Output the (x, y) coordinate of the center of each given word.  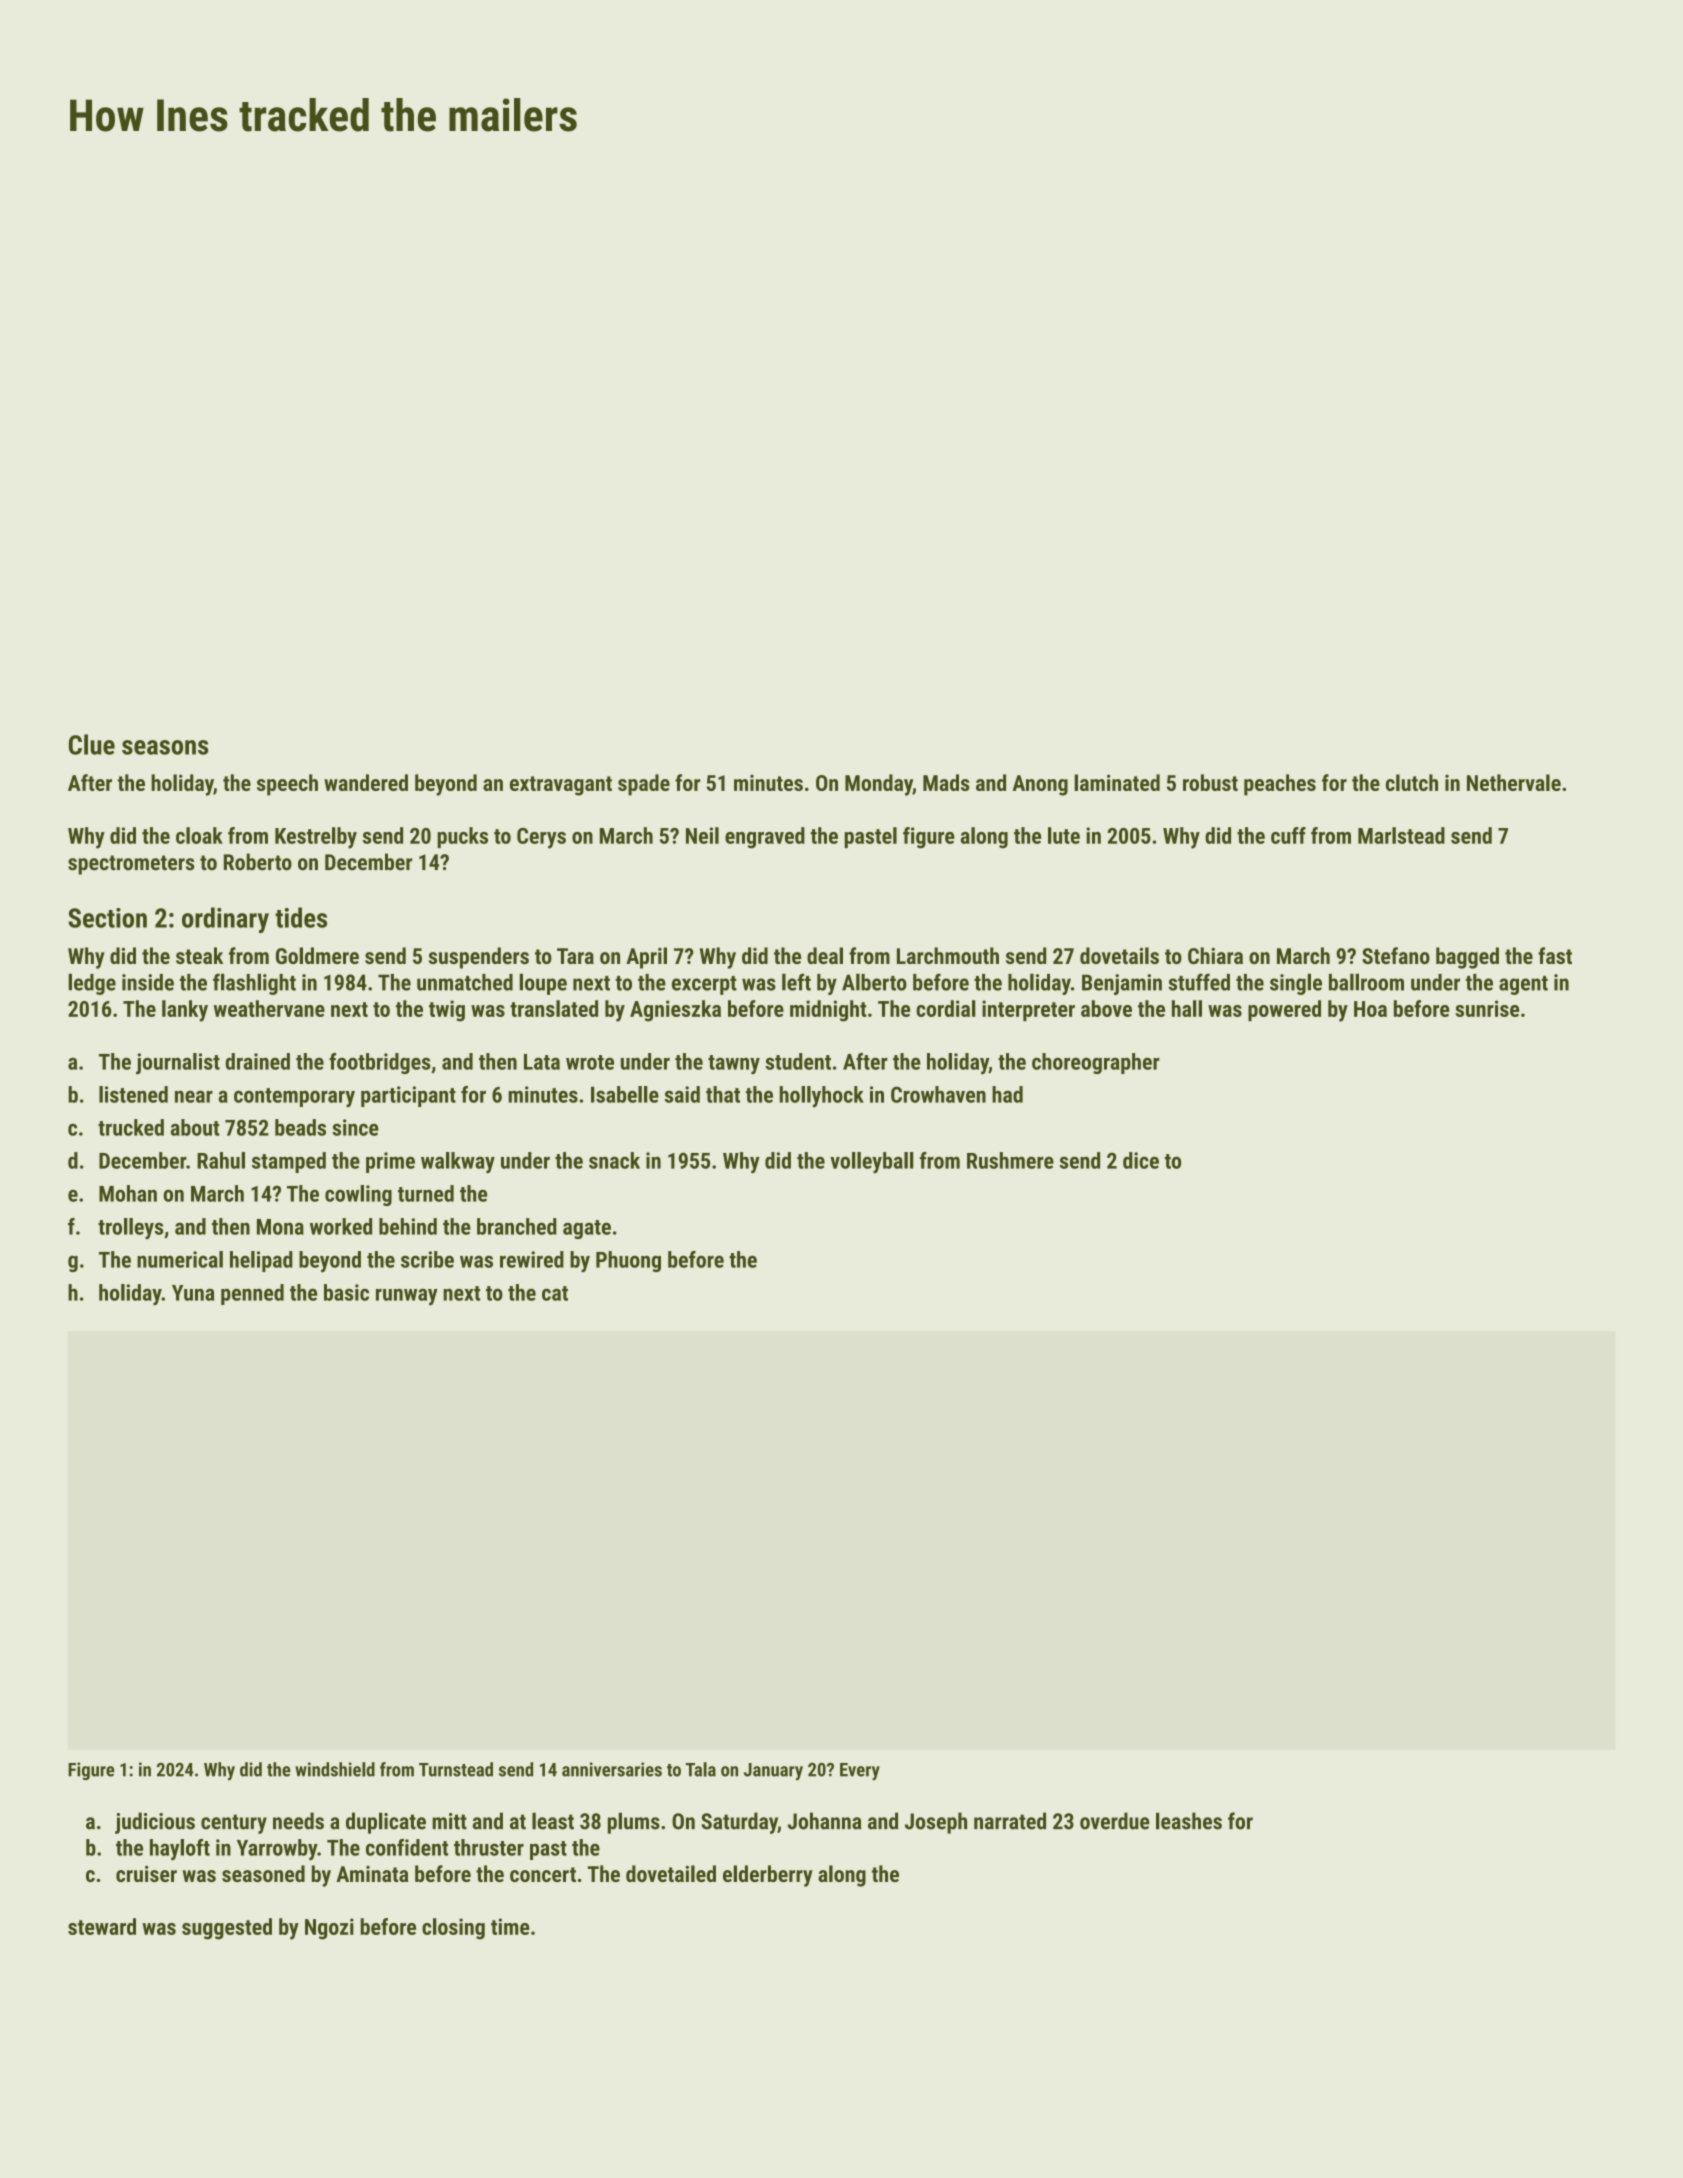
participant (408, 1096)
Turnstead (456, 1769)
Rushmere (1010, 1160)
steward (102, 1926)
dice (1141, 1160)
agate (587, 1229)
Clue (92, 744)
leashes (1189, 1821)
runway (407, 1297)
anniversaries (612, 1769)
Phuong (628, 1261)
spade (644, 785)
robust (1210, 782)
